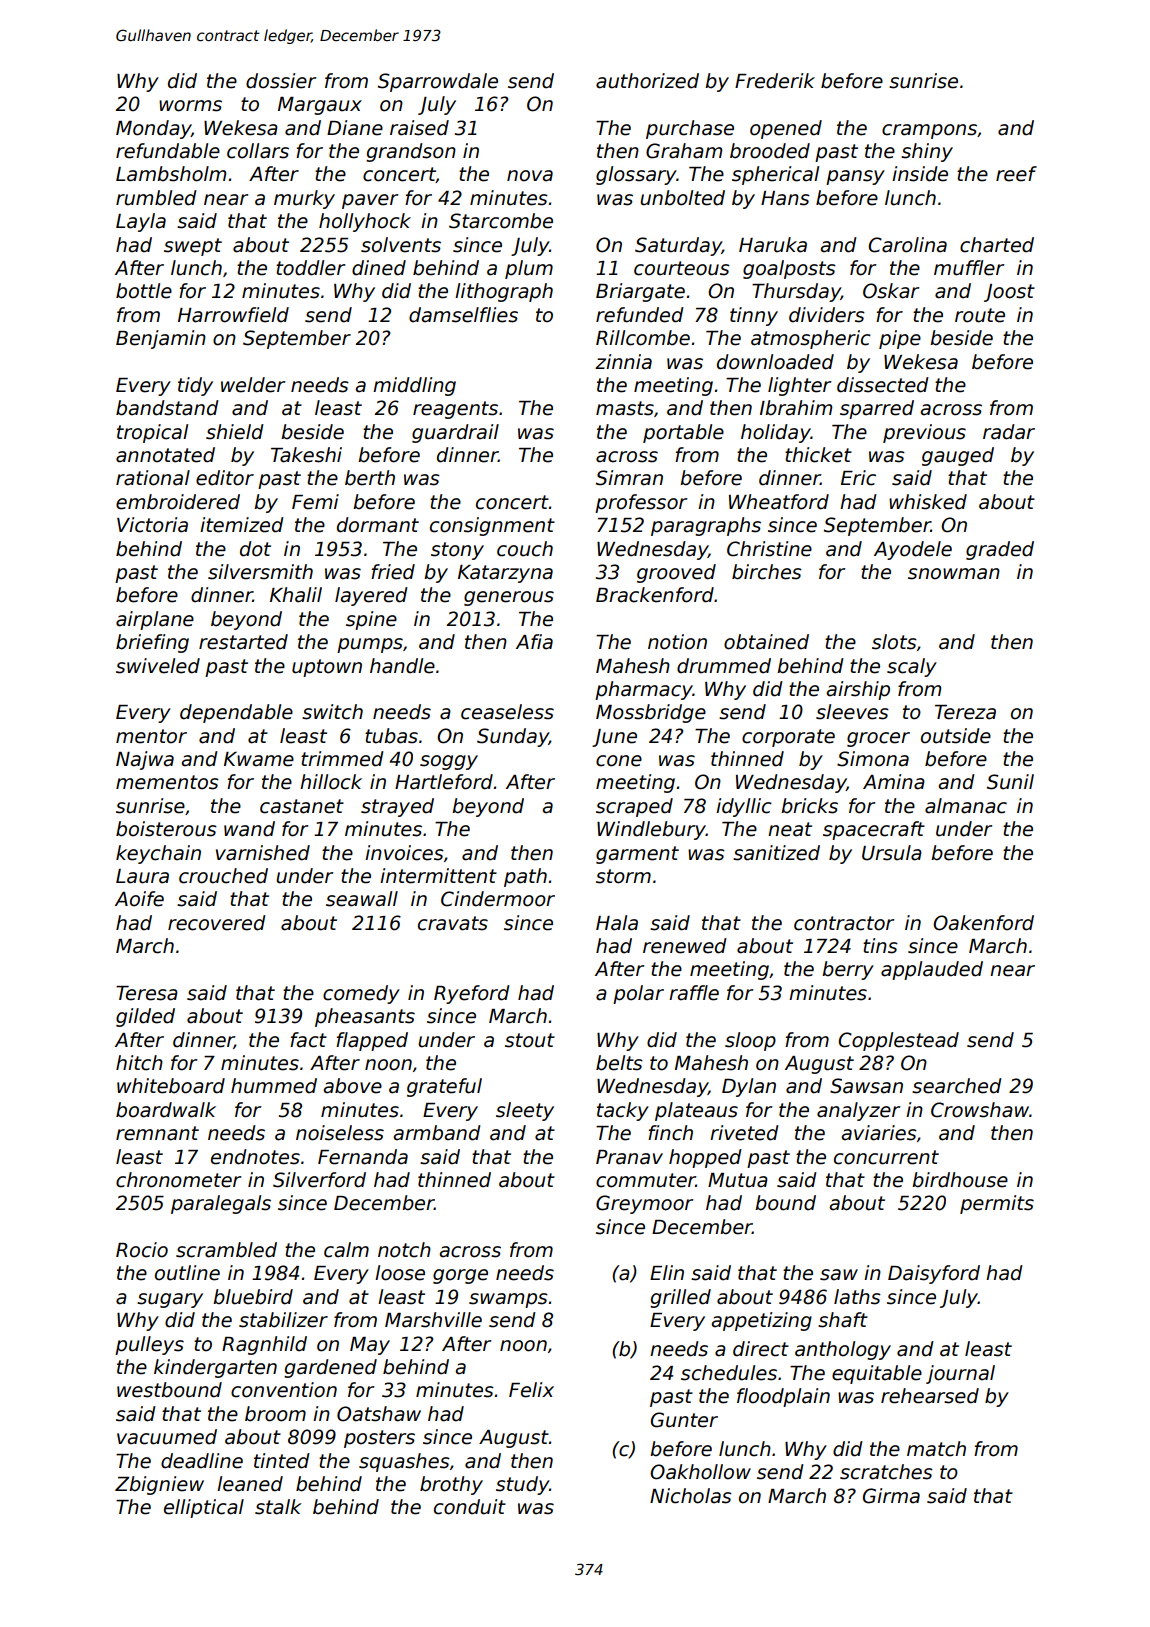 The height and width of the image is (1627, 1150). What do you see at coordinates (965, 712) in the image?
I see `Tereza` at bounding box center [965, 712].
